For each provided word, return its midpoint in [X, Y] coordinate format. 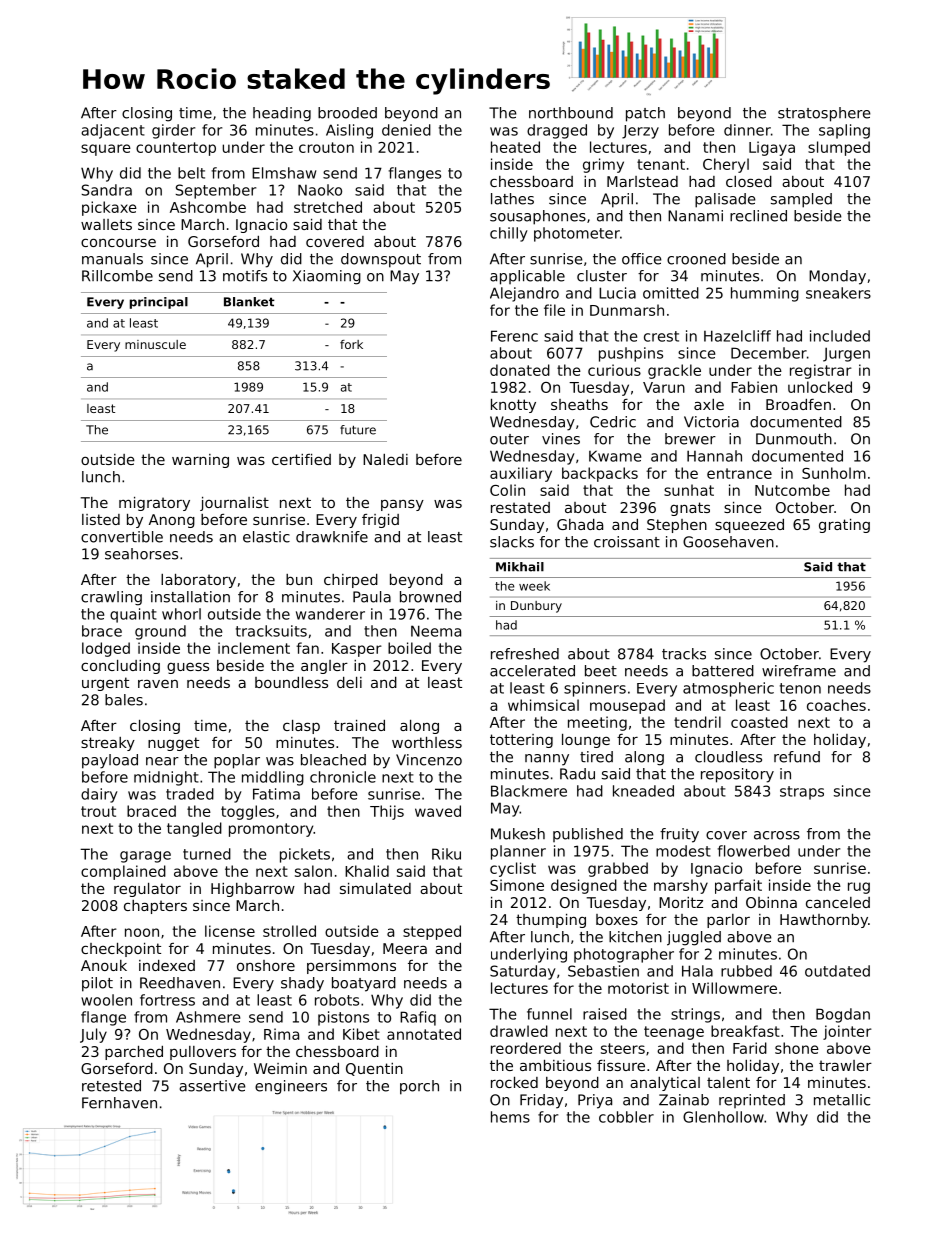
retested [111, 1086]
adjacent [113, 131]
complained [123, 872]
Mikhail [520, 567]
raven [158, 683]
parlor [728, 921]
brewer [690, 439]
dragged [557, 131]
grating [844, 526]
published [588, 835]
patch [645, 114]
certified [301, 459]
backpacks [600, 474]
